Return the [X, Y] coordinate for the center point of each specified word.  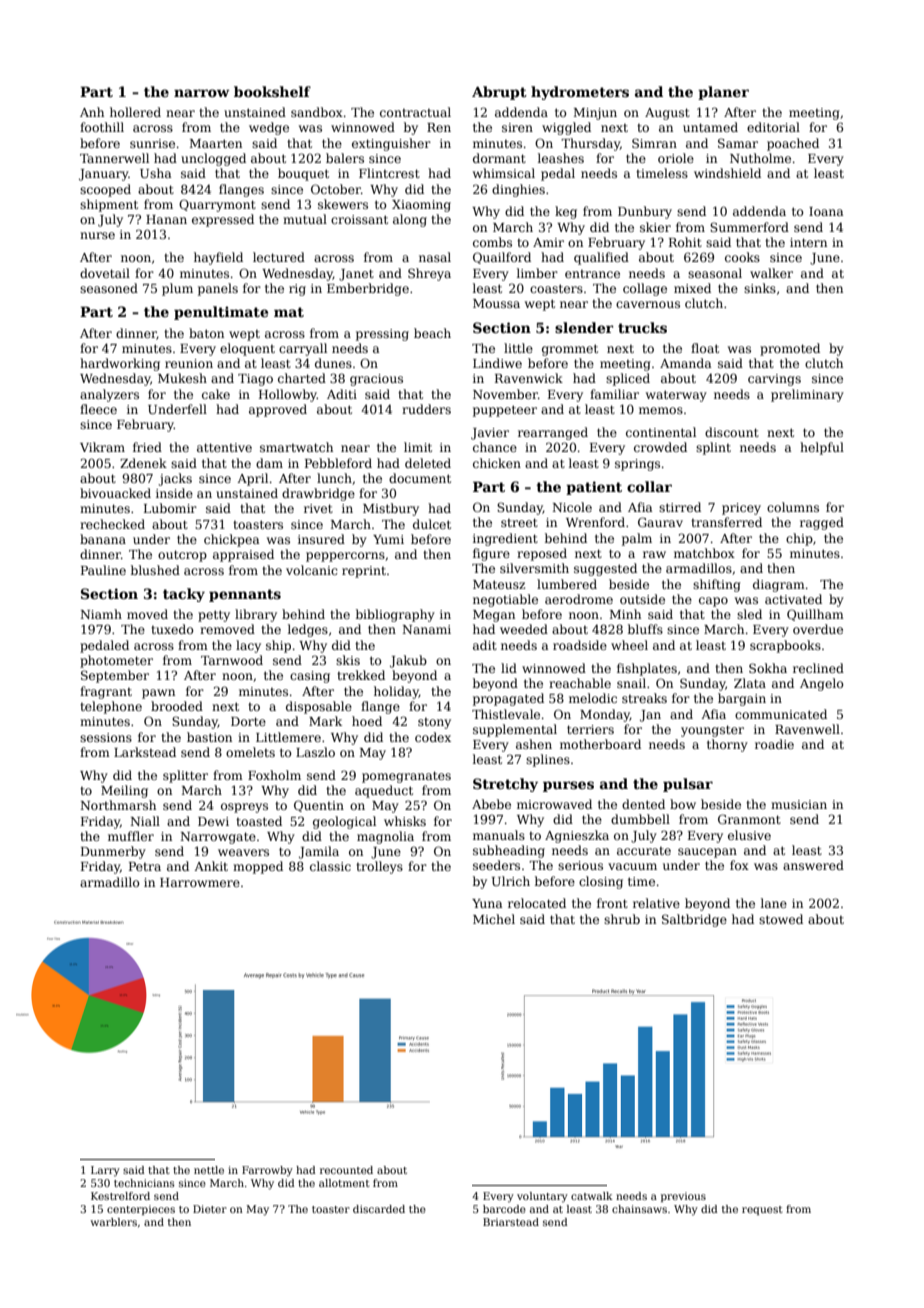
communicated [781, 714]
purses [568, 786]
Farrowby [267, 1171]
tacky [184, 595]
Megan [494, 616]
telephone [111, 707]
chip [799, 539]
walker [771, 273]
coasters [556, 288]
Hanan [166, 219]
